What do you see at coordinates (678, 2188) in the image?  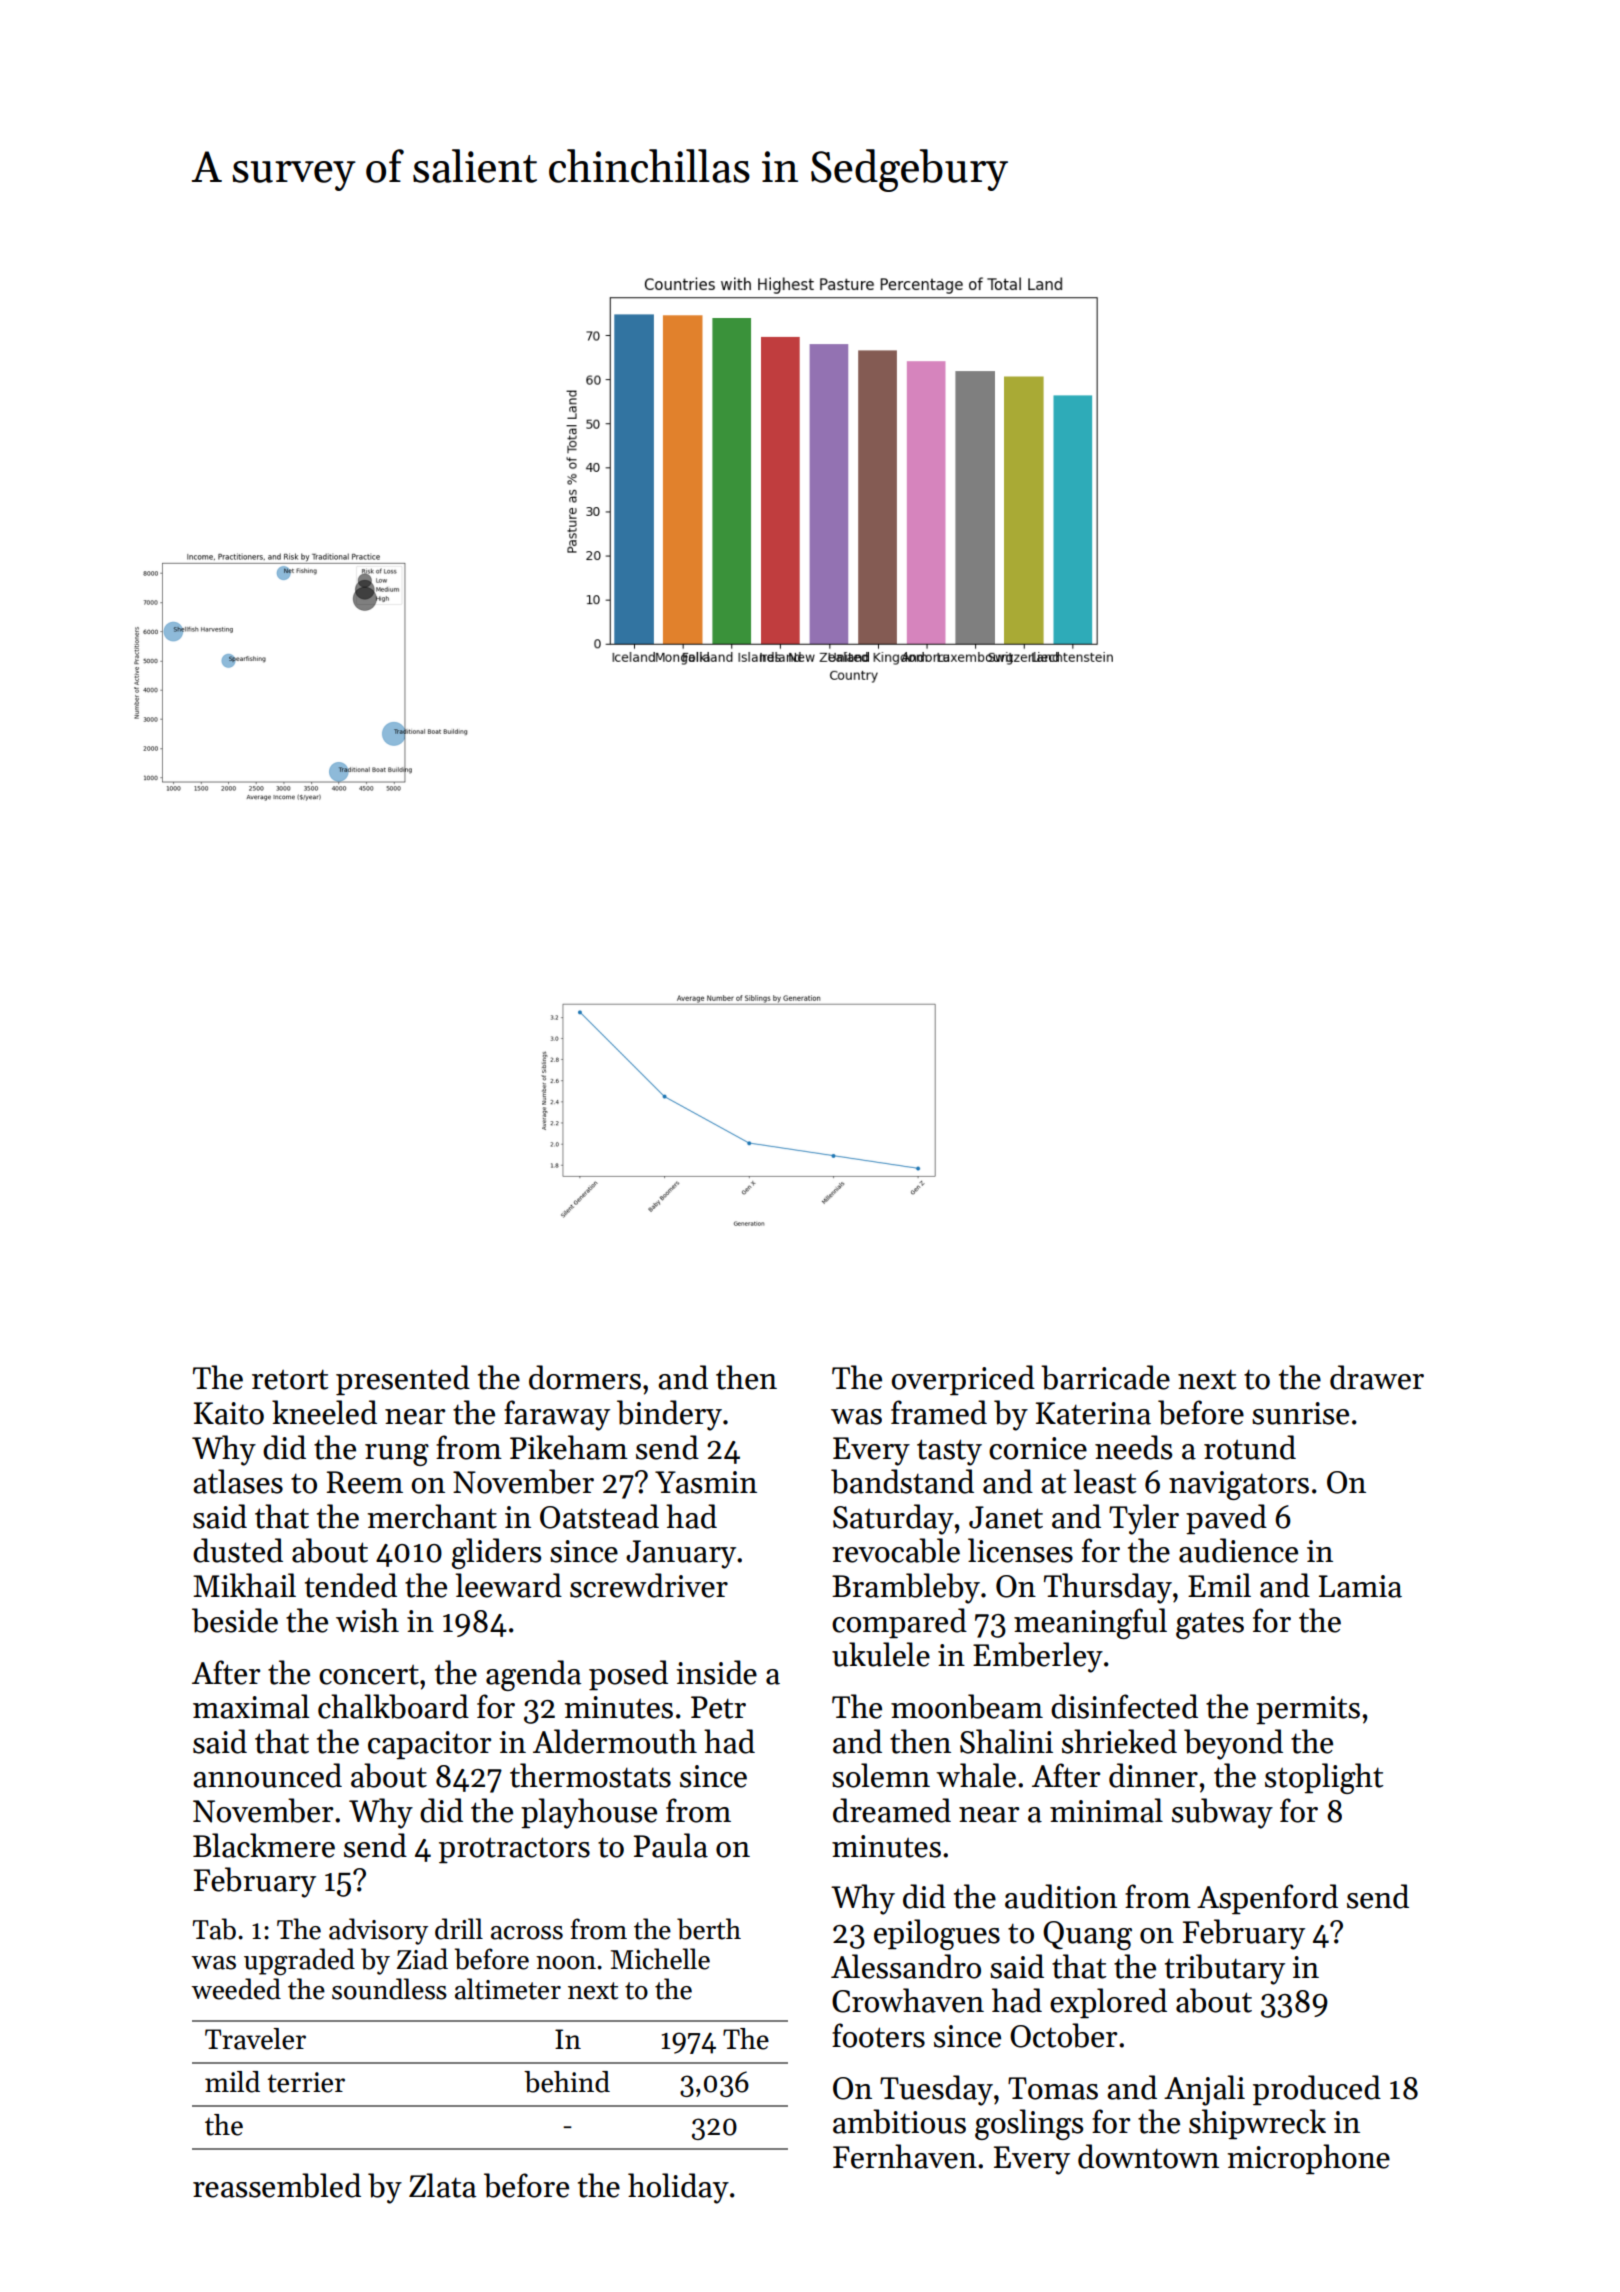 I see `holiday` at bounding box center [678, 2188].
